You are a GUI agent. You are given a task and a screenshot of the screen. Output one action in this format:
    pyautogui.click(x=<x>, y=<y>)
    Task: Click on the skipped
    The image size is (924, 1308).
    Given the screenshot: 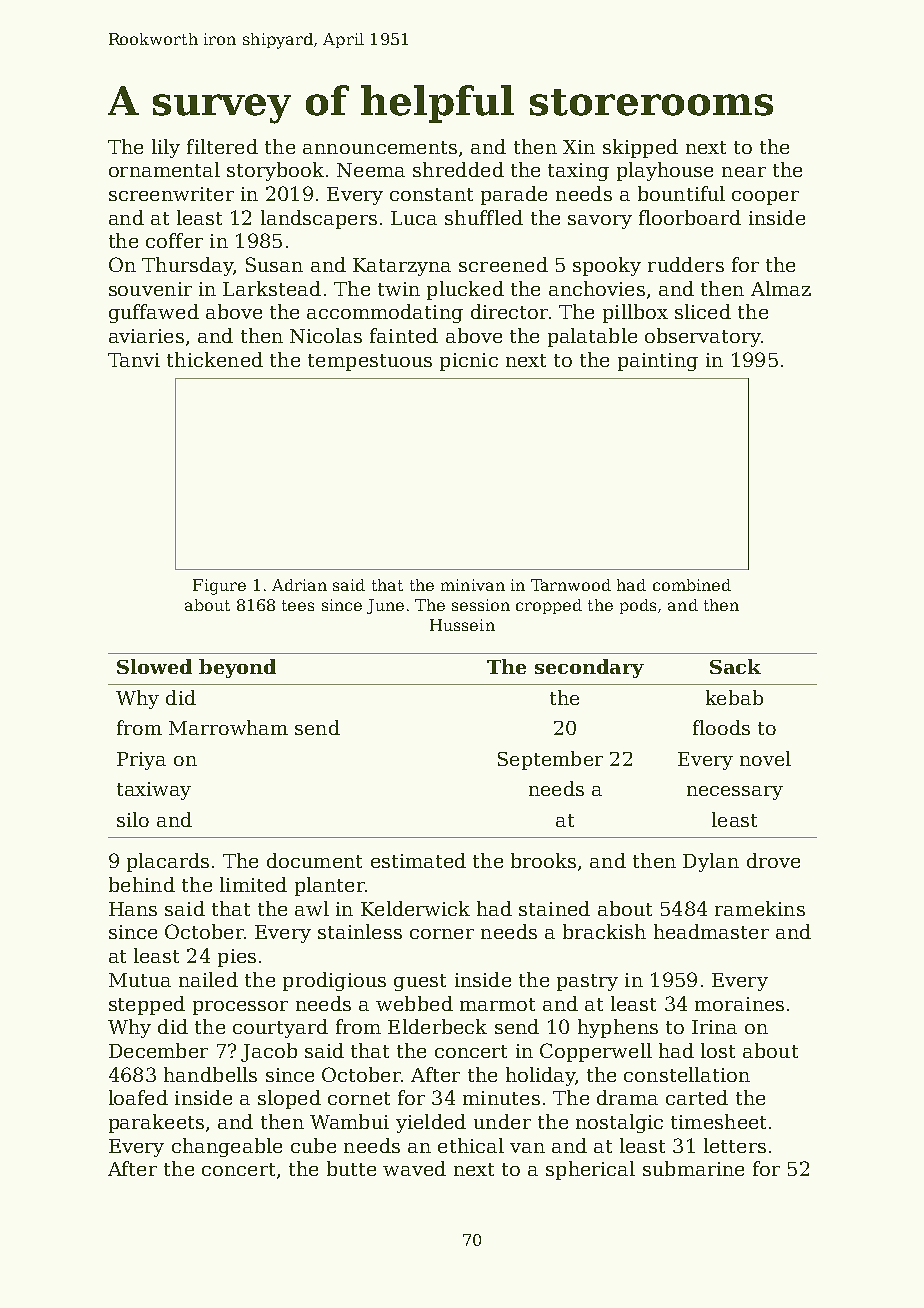 What is the action you would take?
    pyautogui.click(x=640, y=148)
